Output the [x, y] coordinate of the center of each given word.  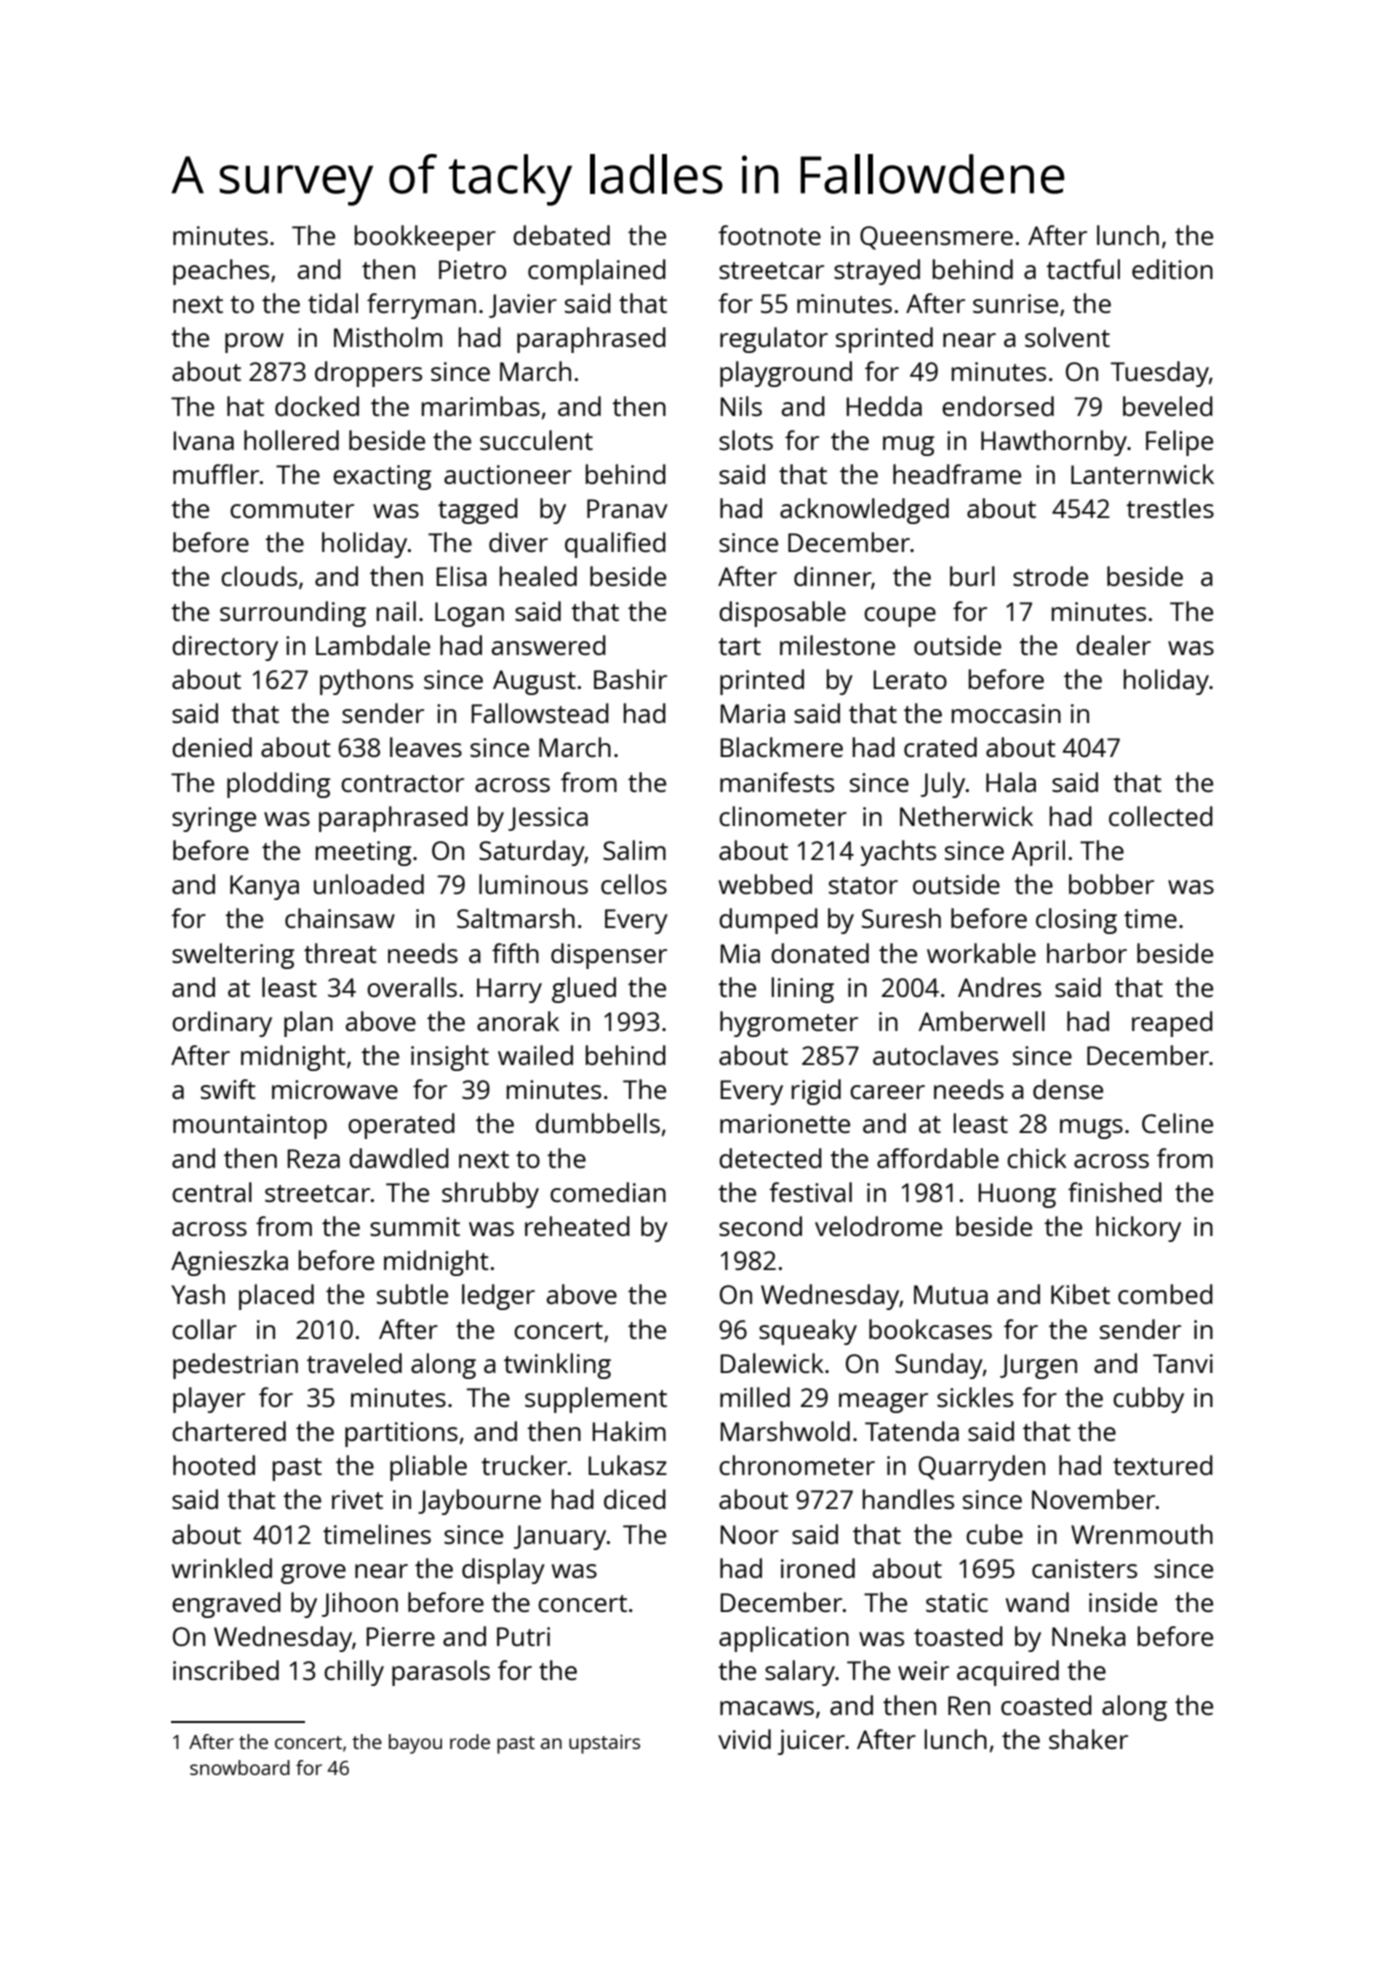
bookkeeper [425, 238]
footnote [769, 235]
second [760, 1226]
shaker [1088, 1739]
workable [981, 953]
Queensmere [936, 238]
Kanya [264, 887]
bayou [415, 1744]
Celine [1177, 1123]
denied [212, 747]
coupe [900, 617]
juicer [811, 1742]
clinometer [783, 816]
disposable [782, 614]
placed [276, 1297]
